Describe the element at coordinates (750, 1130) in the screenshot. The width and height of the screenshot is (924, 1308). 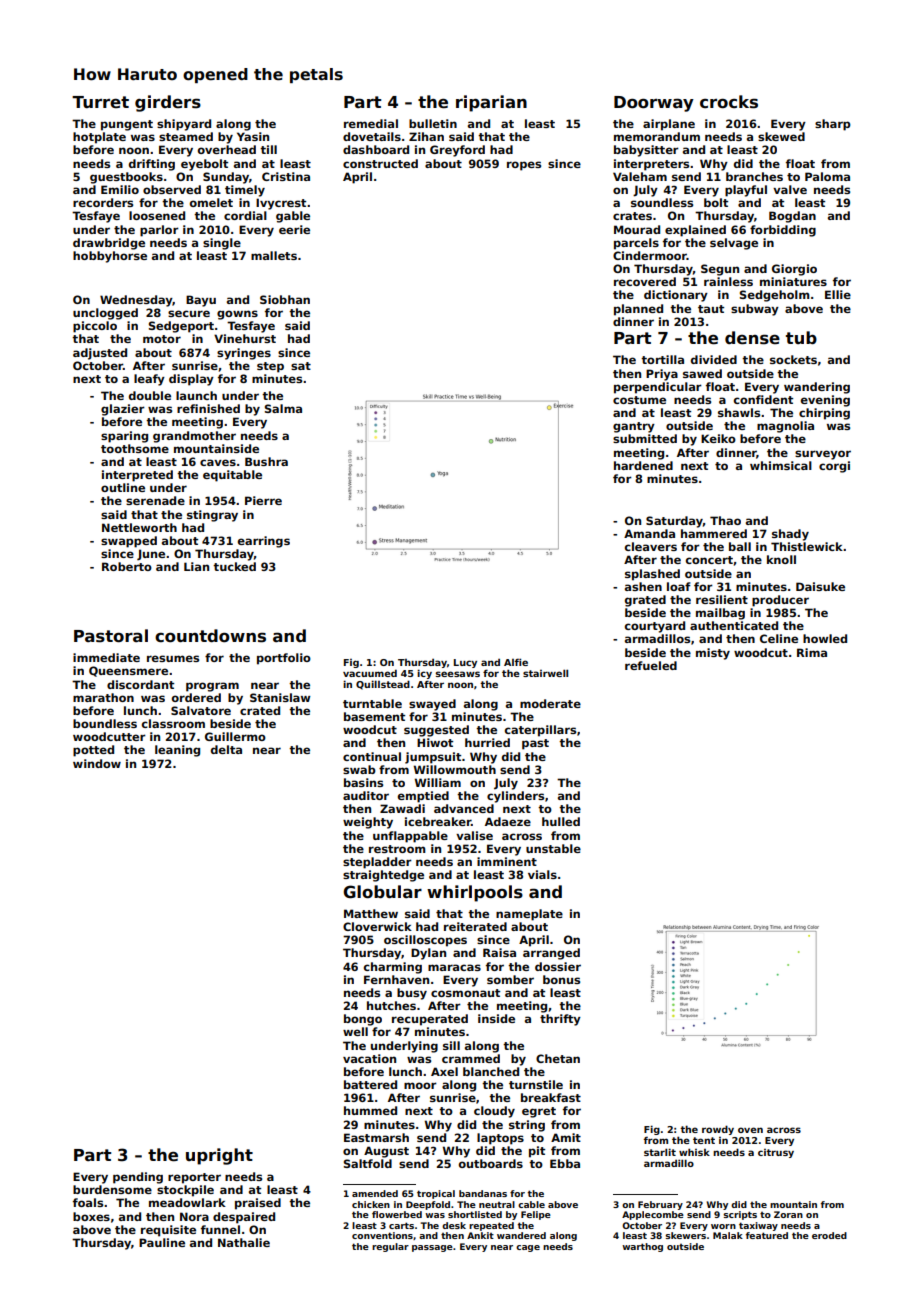
I see `oven` at that location.
